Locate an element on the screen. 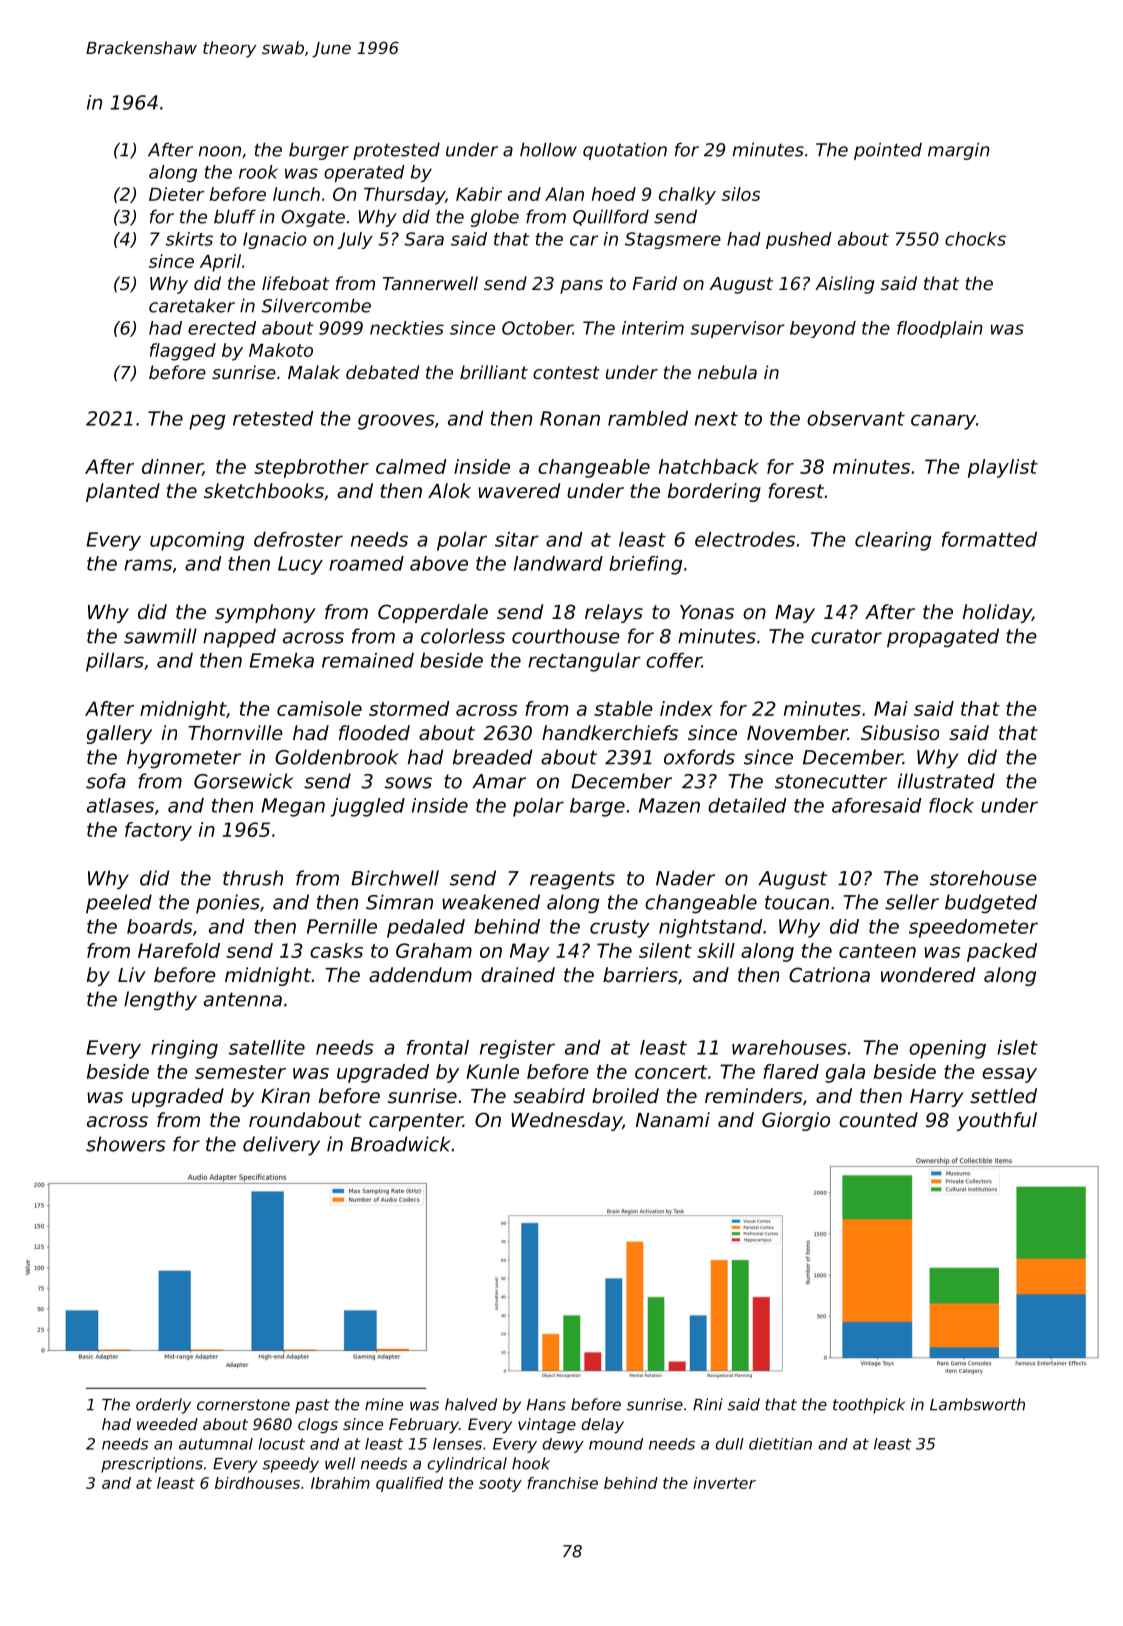 This screenshot has width=1123, height=1626. Hans is located at coordinates (546, 1405).
